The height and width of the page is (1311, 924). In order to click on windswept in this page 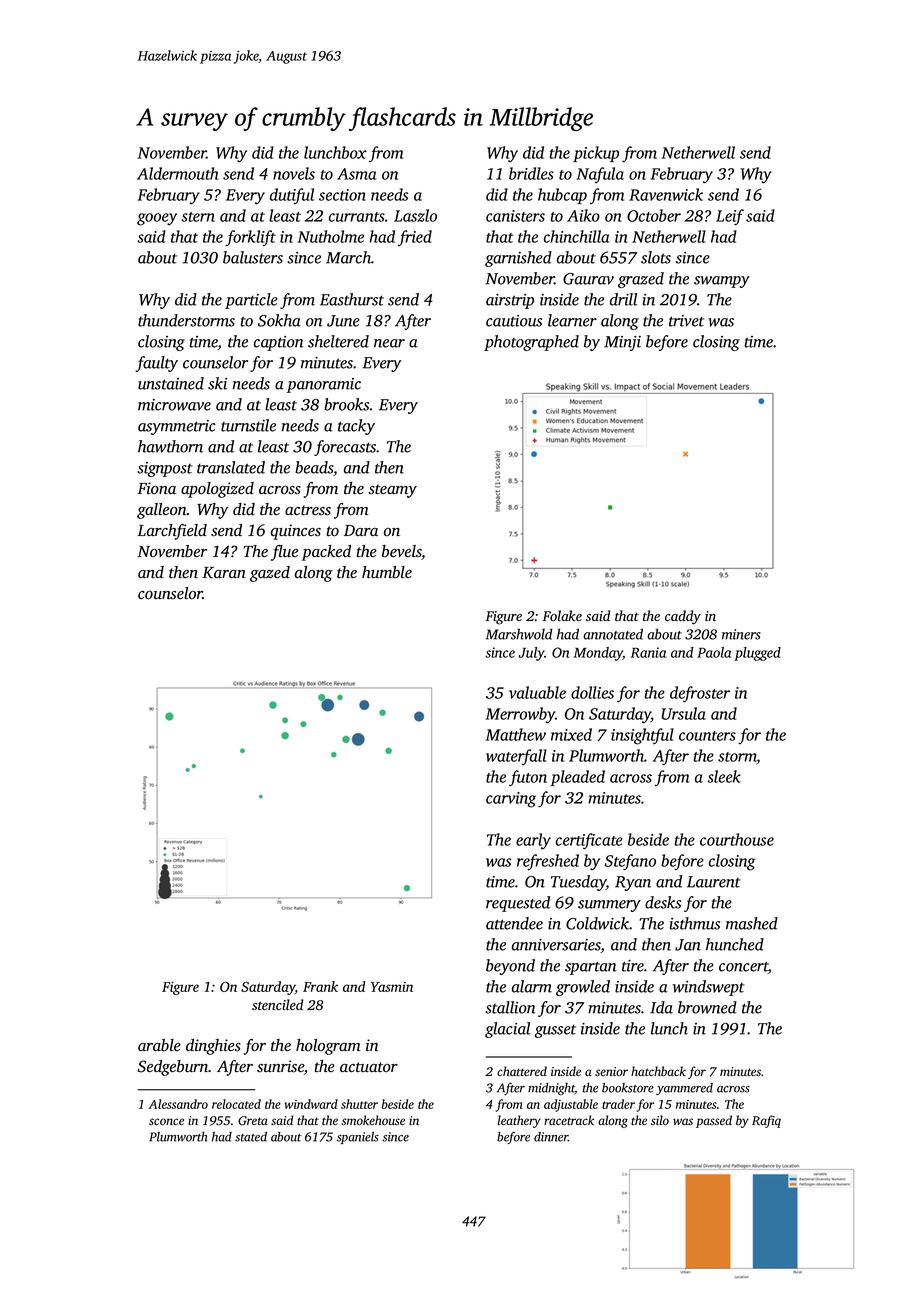, I will do `click(709, 988)`.
